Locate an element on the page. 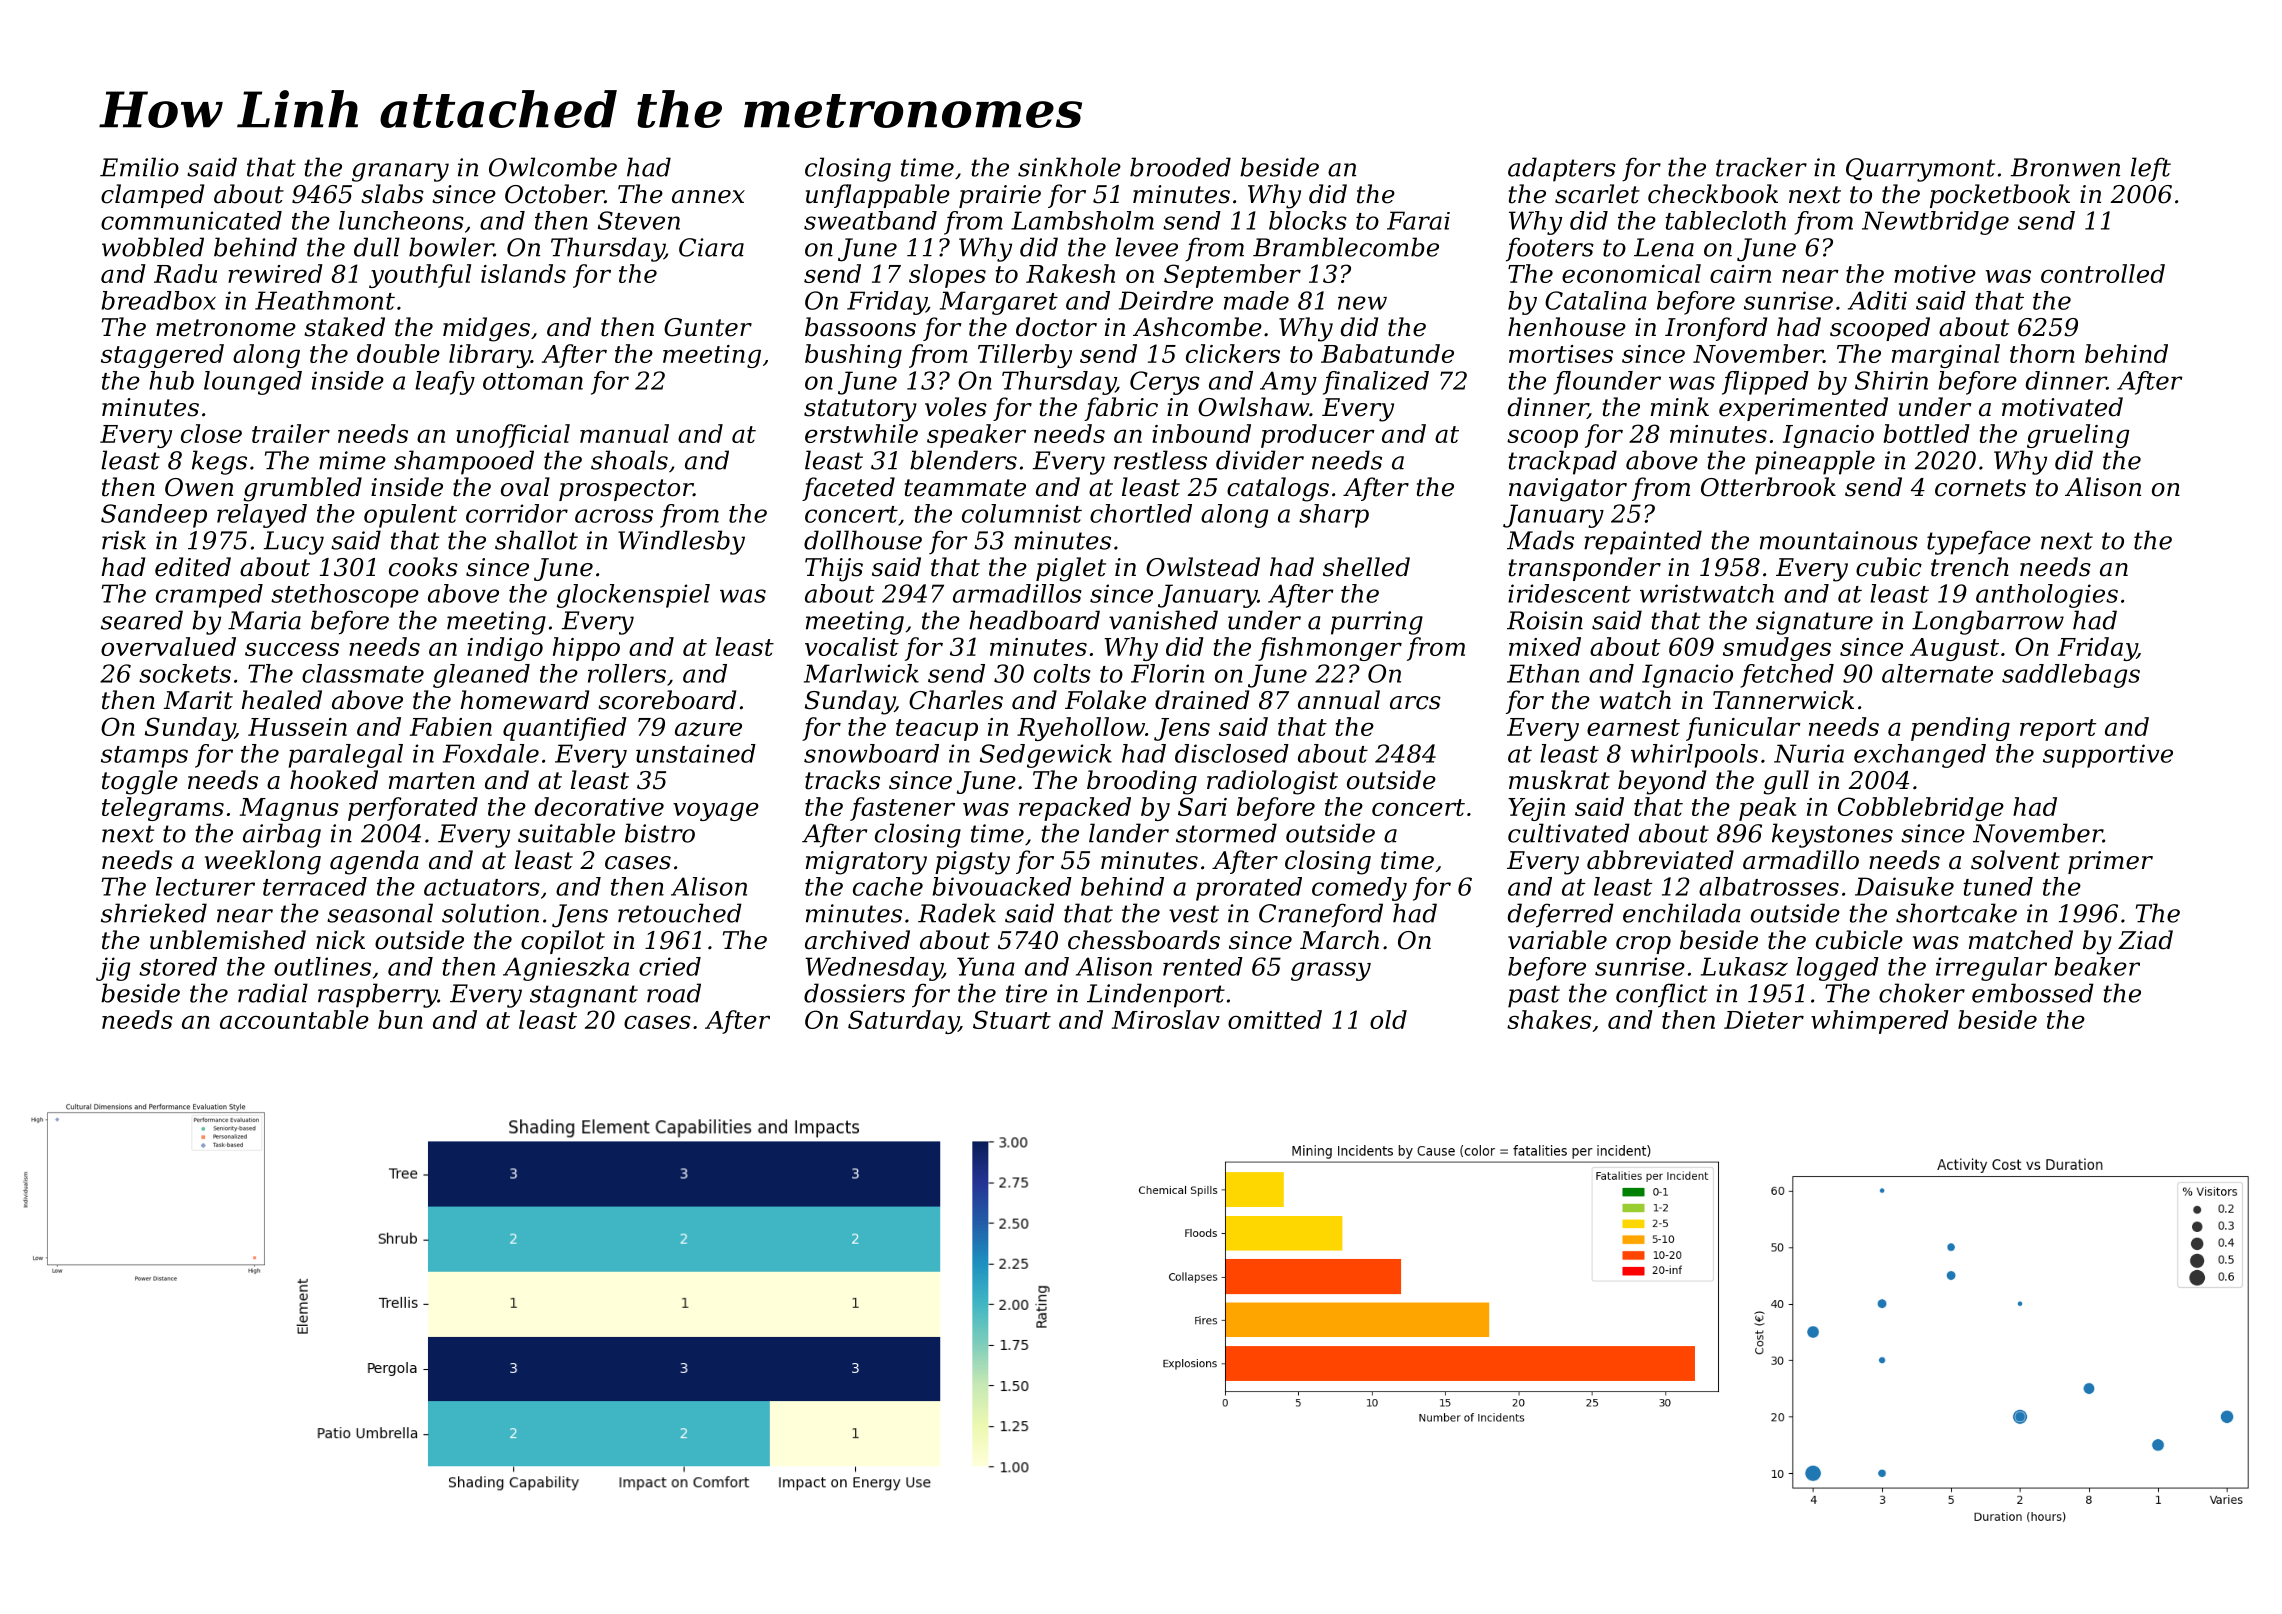 This page has height=1614, width=2282. arcs is located at coordinates (1415, 703).
